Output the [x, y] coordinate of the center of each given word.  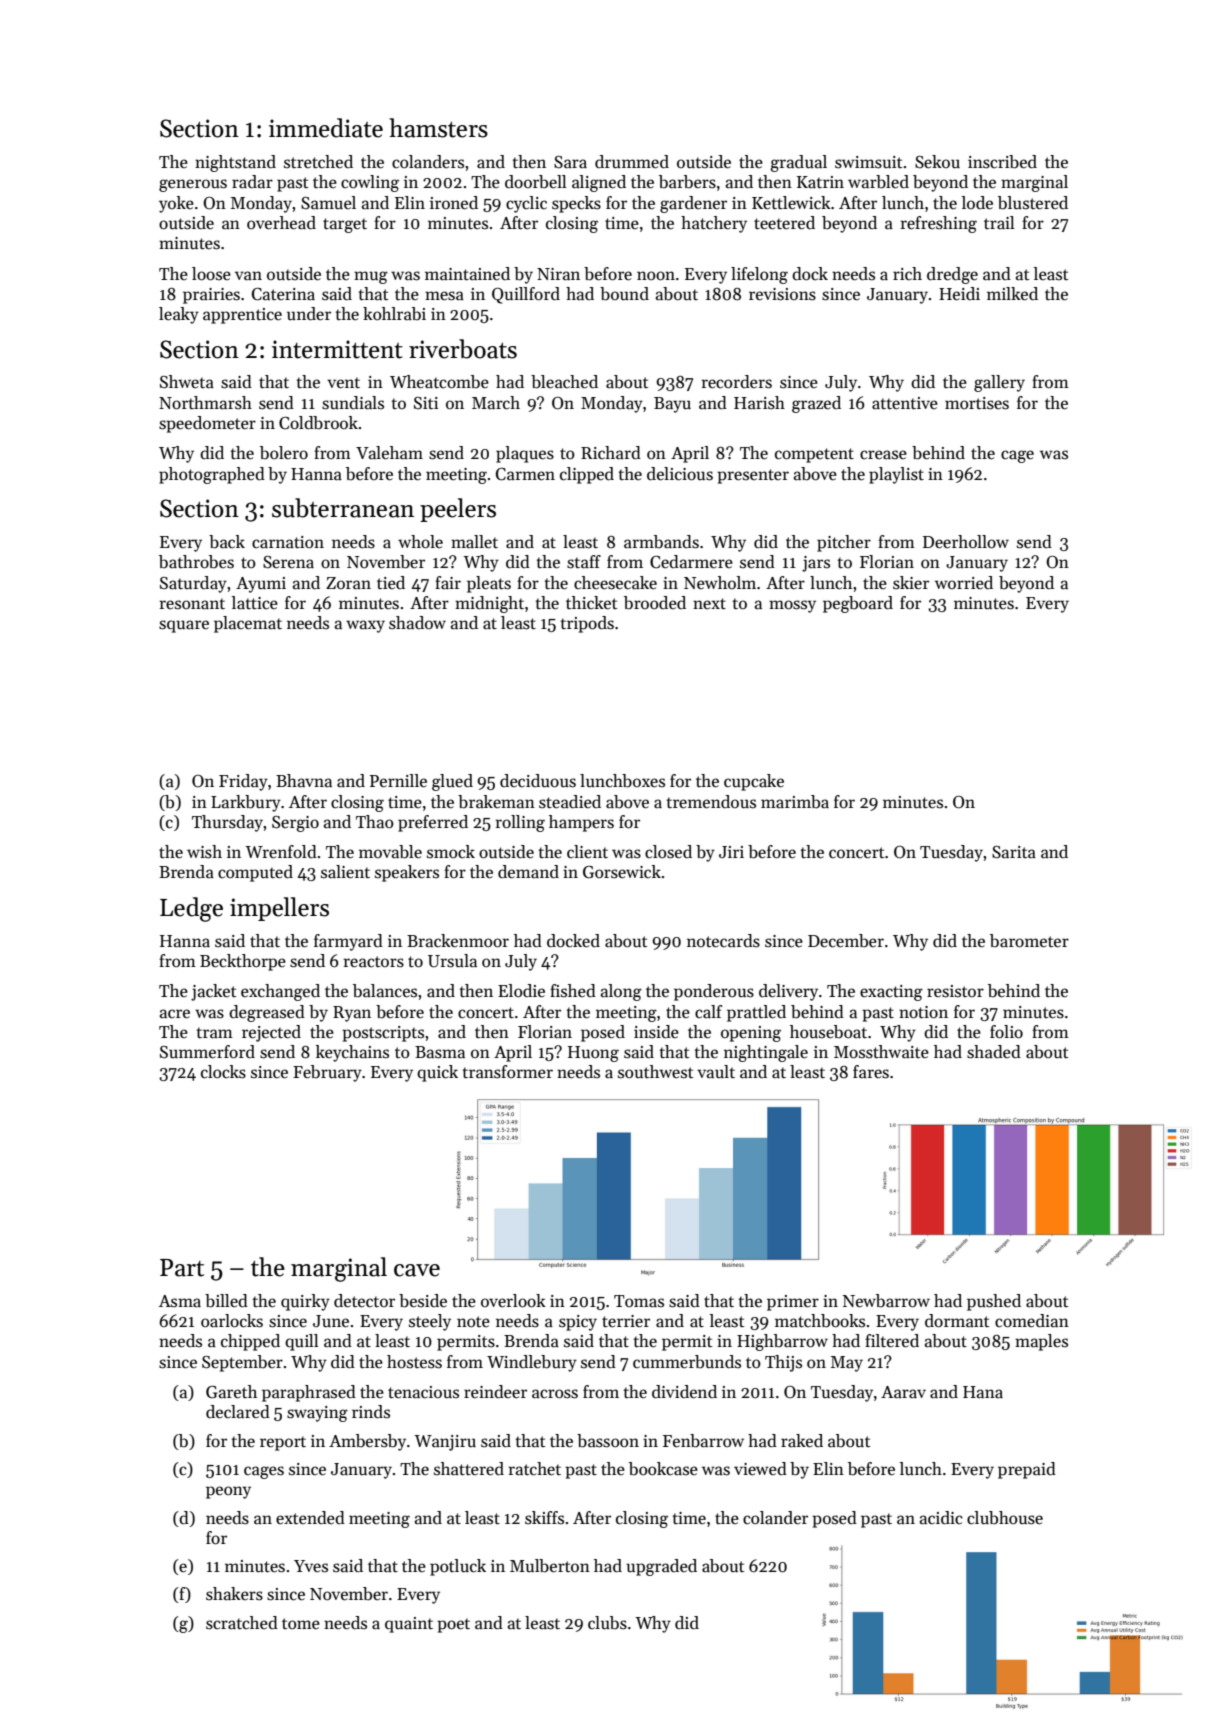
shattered [469, 1469]
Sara [570, 162]
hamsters [438, 128]
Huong [593, 1054]
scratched [242, 1623]
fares [871, 1072]
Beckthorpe [243, 962]
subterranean [343, 508]
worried [964, 582]
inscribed [1002, 162]
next [709, 604]
